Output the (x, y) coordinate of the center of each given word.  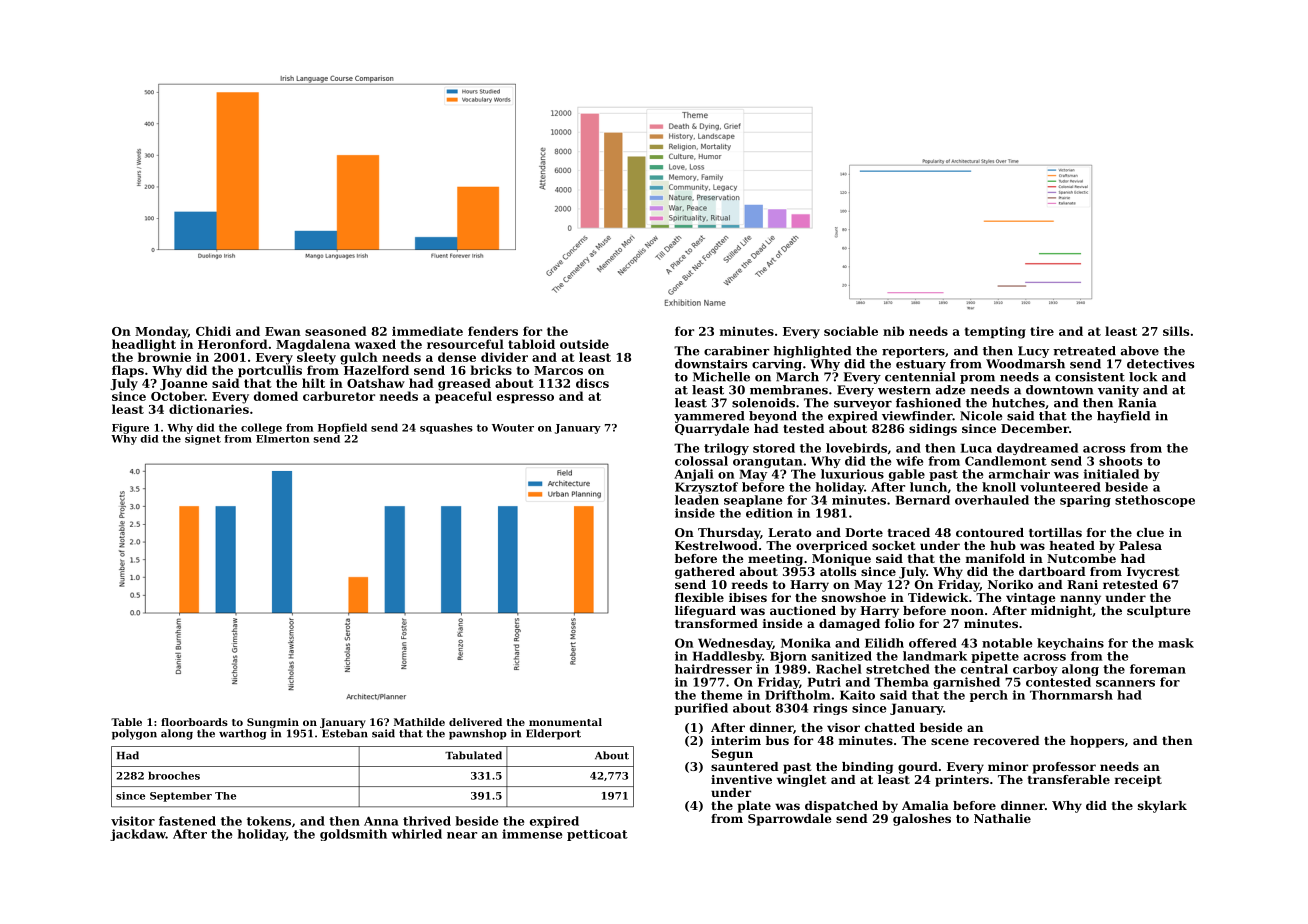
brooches (174, 775)
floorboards (194, 722)
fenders (493, 331)
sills (1176, 331)
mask (1176, 643)
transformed (716, 623)
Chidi (213, 331)
